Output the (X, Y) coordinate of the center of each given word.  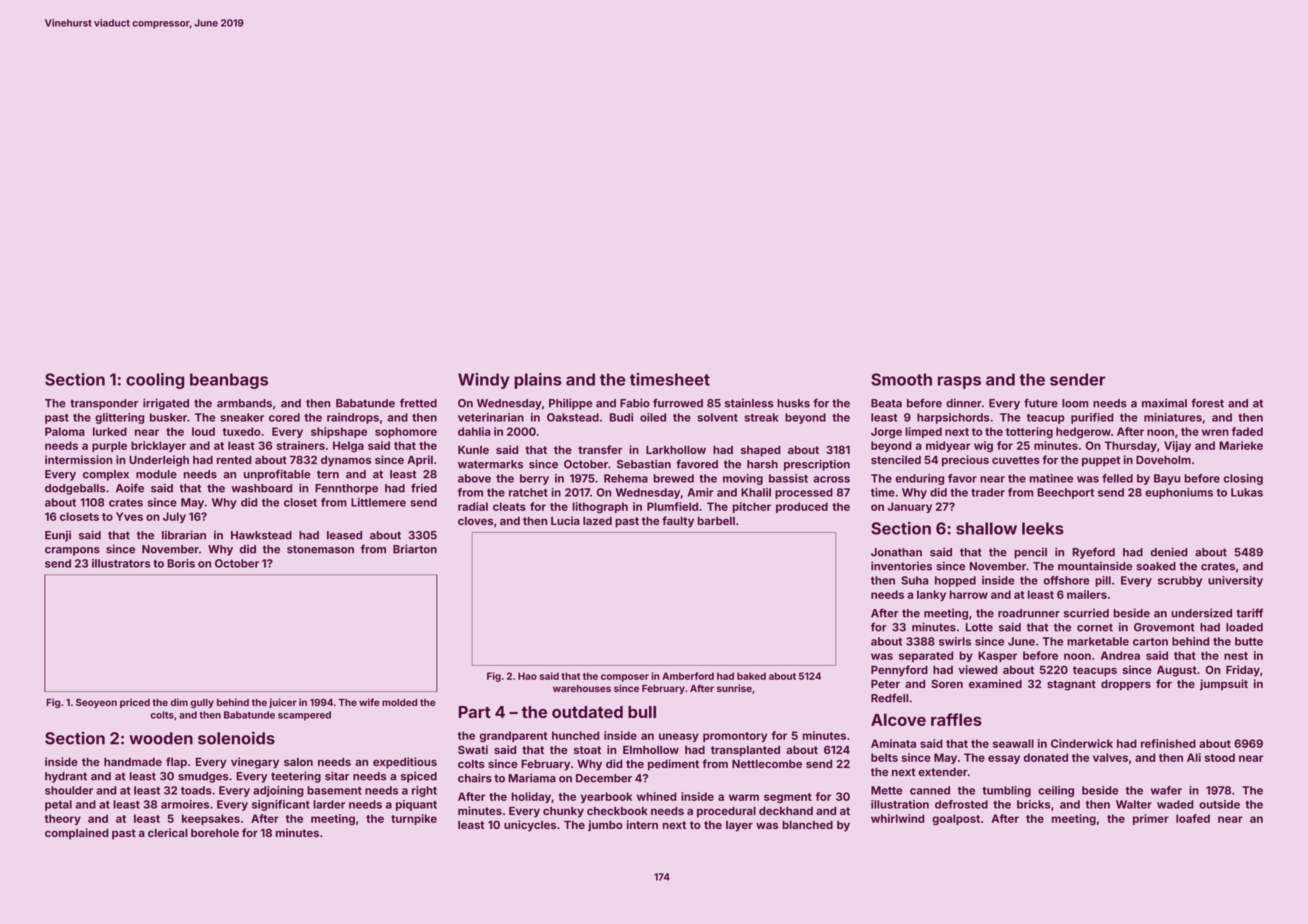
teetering (296, 777)
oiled (653, 417)
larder (329, 804)
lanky (931, 595)
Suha (914, 580)
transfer (600, 449)
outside (1219, 804)
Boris (181, 563)
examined (995, 683)
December (604, 778)
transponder (104, 404)
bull (642, 712)
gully (202, 703)
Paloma (65, 431)
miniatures (1173, 417)
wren (1215, 432)
